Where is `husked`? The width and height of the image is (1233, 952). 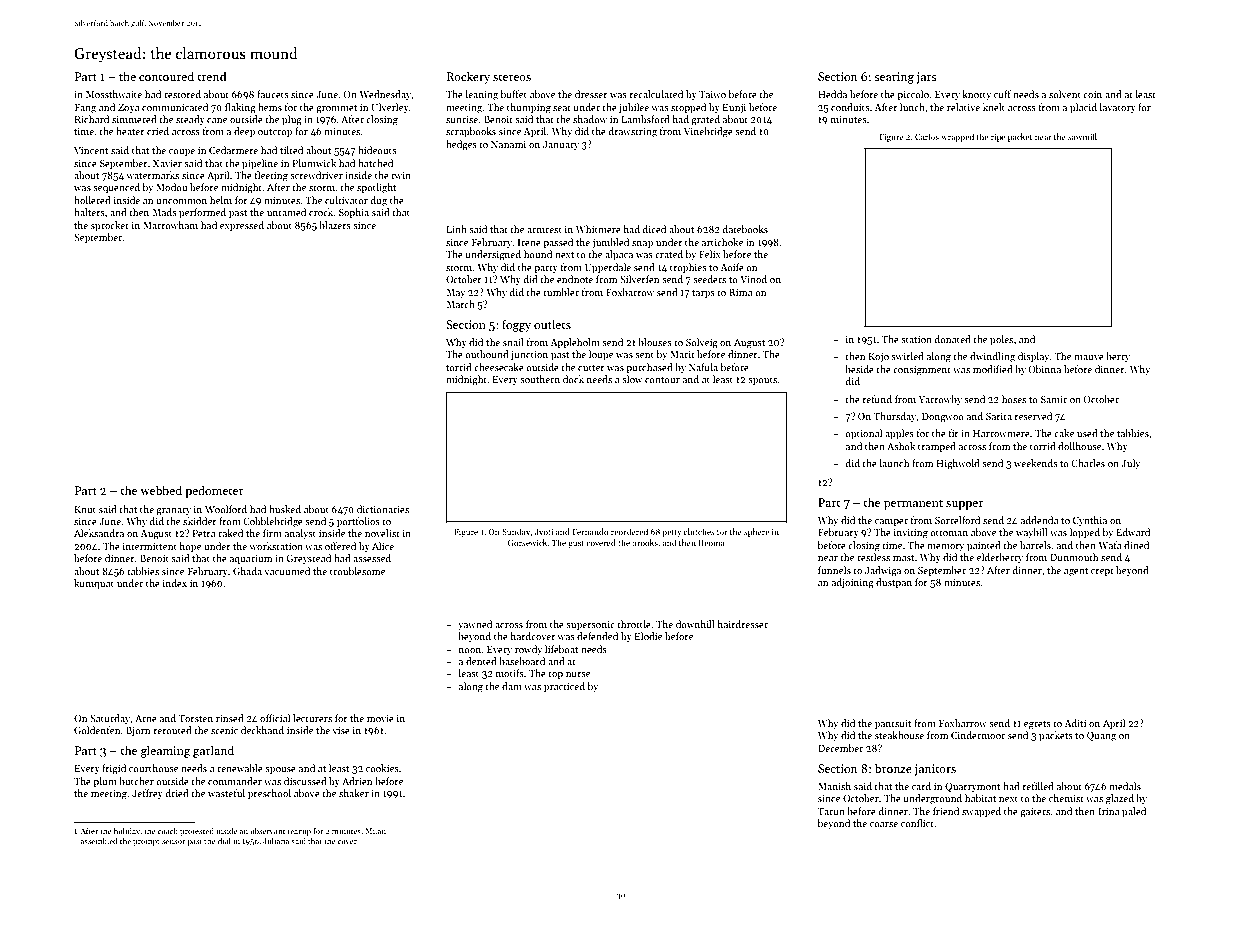 husked is located at coordinates (285, 509).
